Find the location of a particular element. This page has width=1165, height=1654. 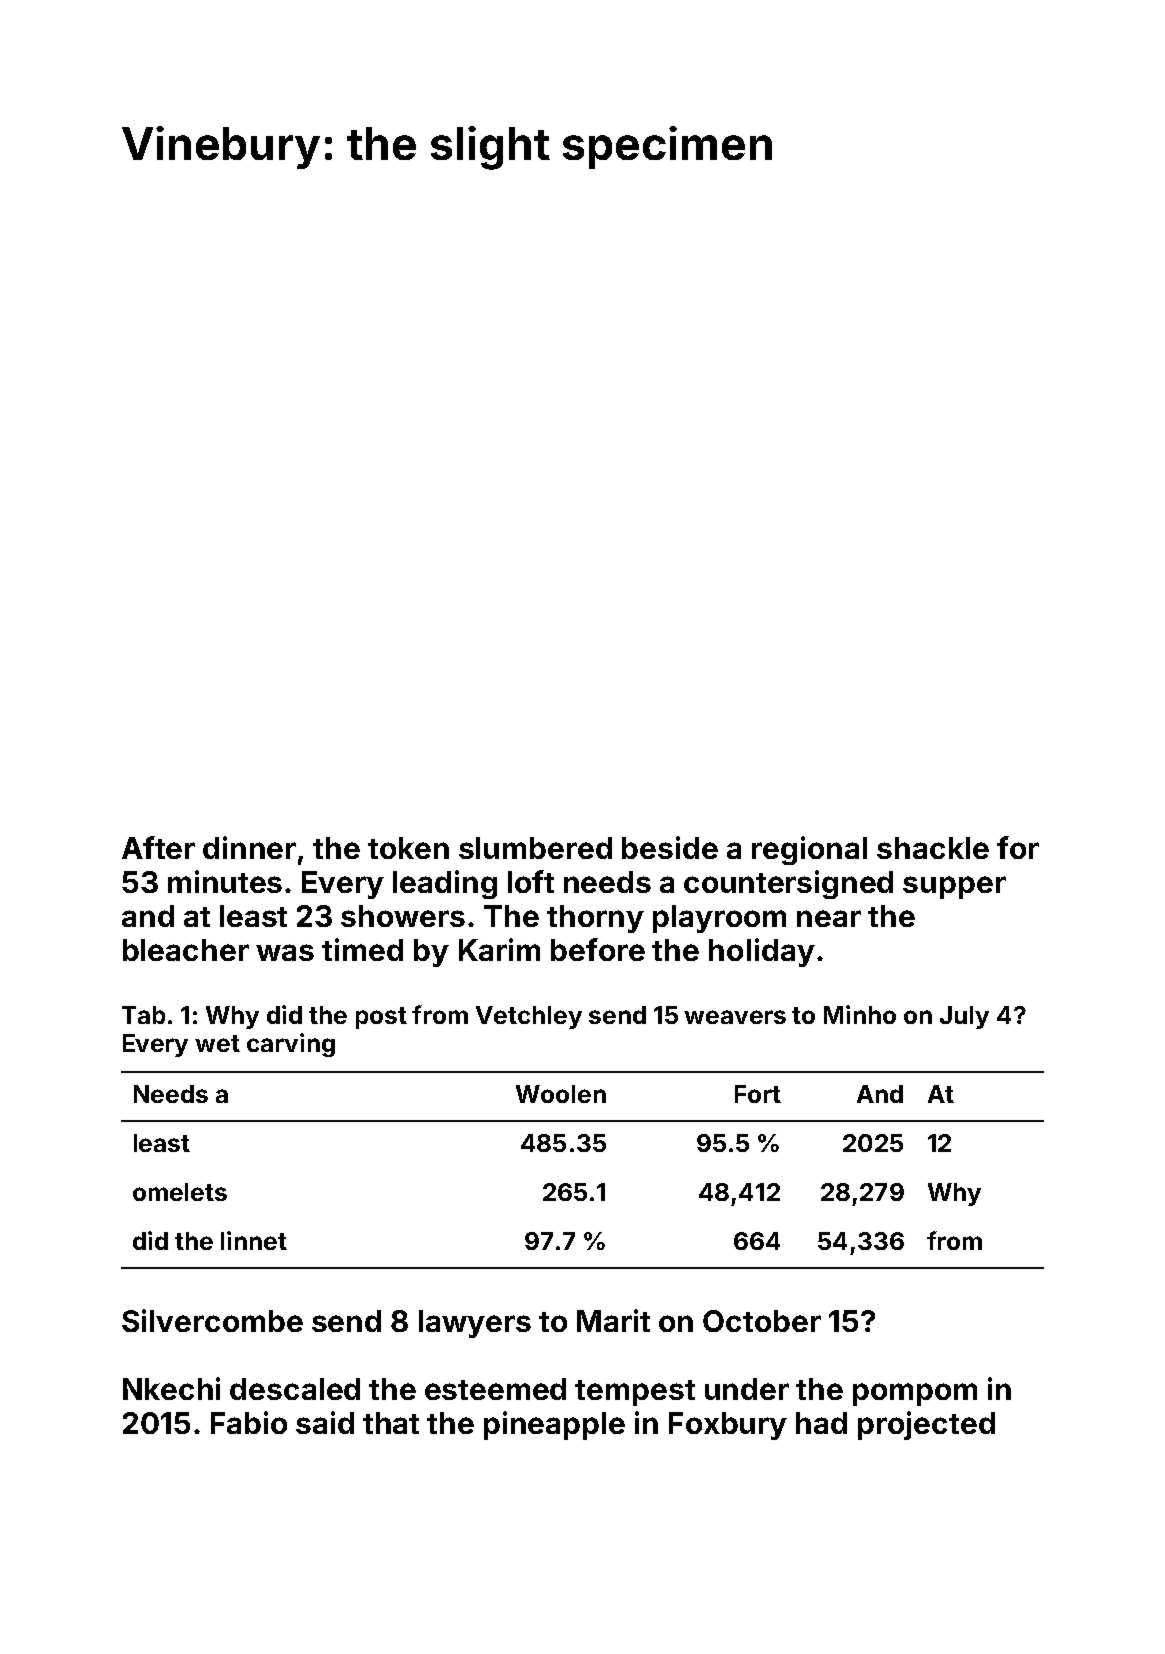

Woolen is located at coordinates (561, 1094).
